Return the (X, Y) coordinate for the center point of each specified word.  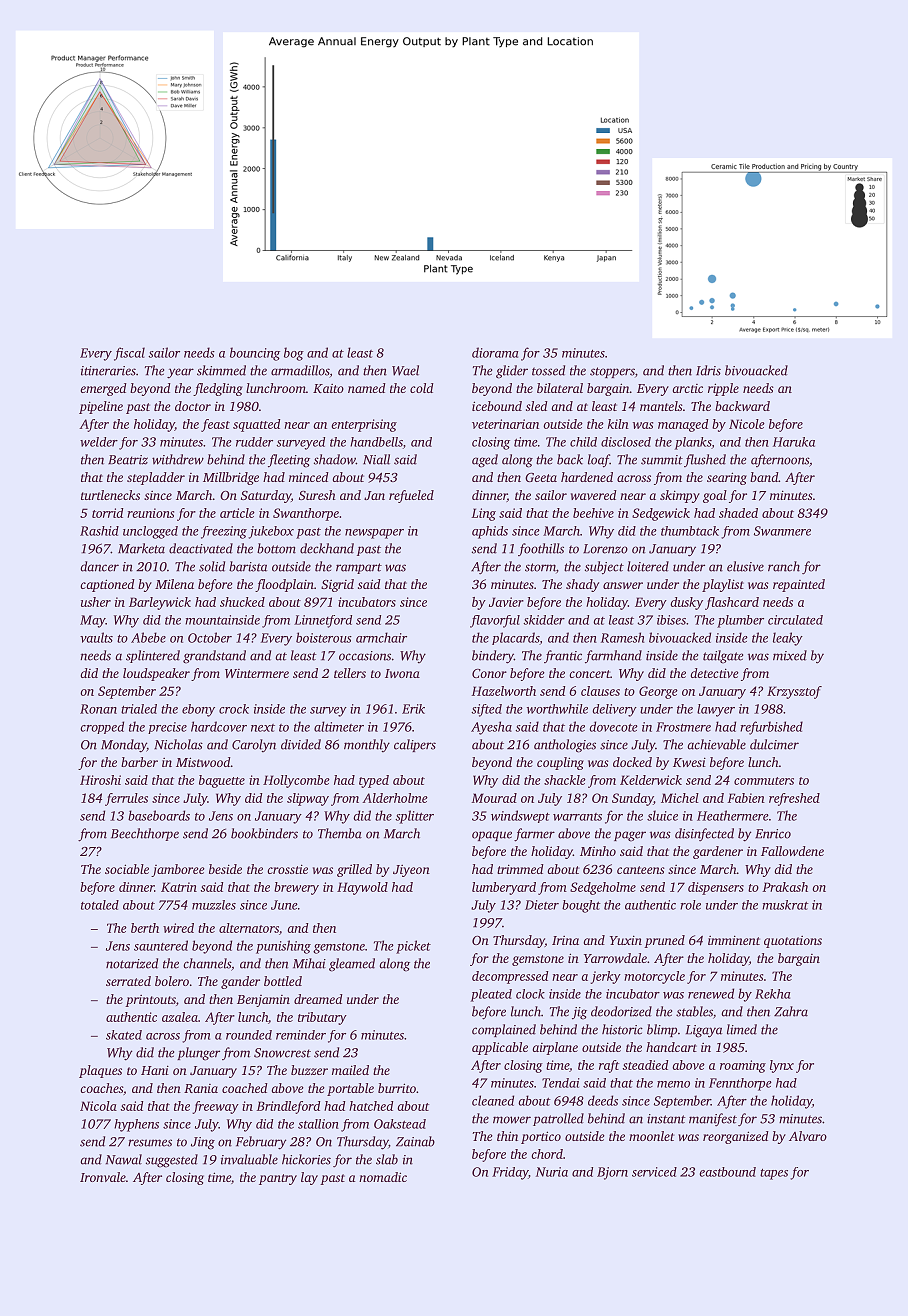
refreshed (794, 799)
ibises (671, 620)
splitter (414, 817)
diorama (495, 352)
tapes (774, 1174)
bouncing (255, 354)
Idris (708, 370)
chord (547, 1154)
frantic (563, 656)
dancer (100, 566)
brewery (296, 888)
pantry (278, 1179)
